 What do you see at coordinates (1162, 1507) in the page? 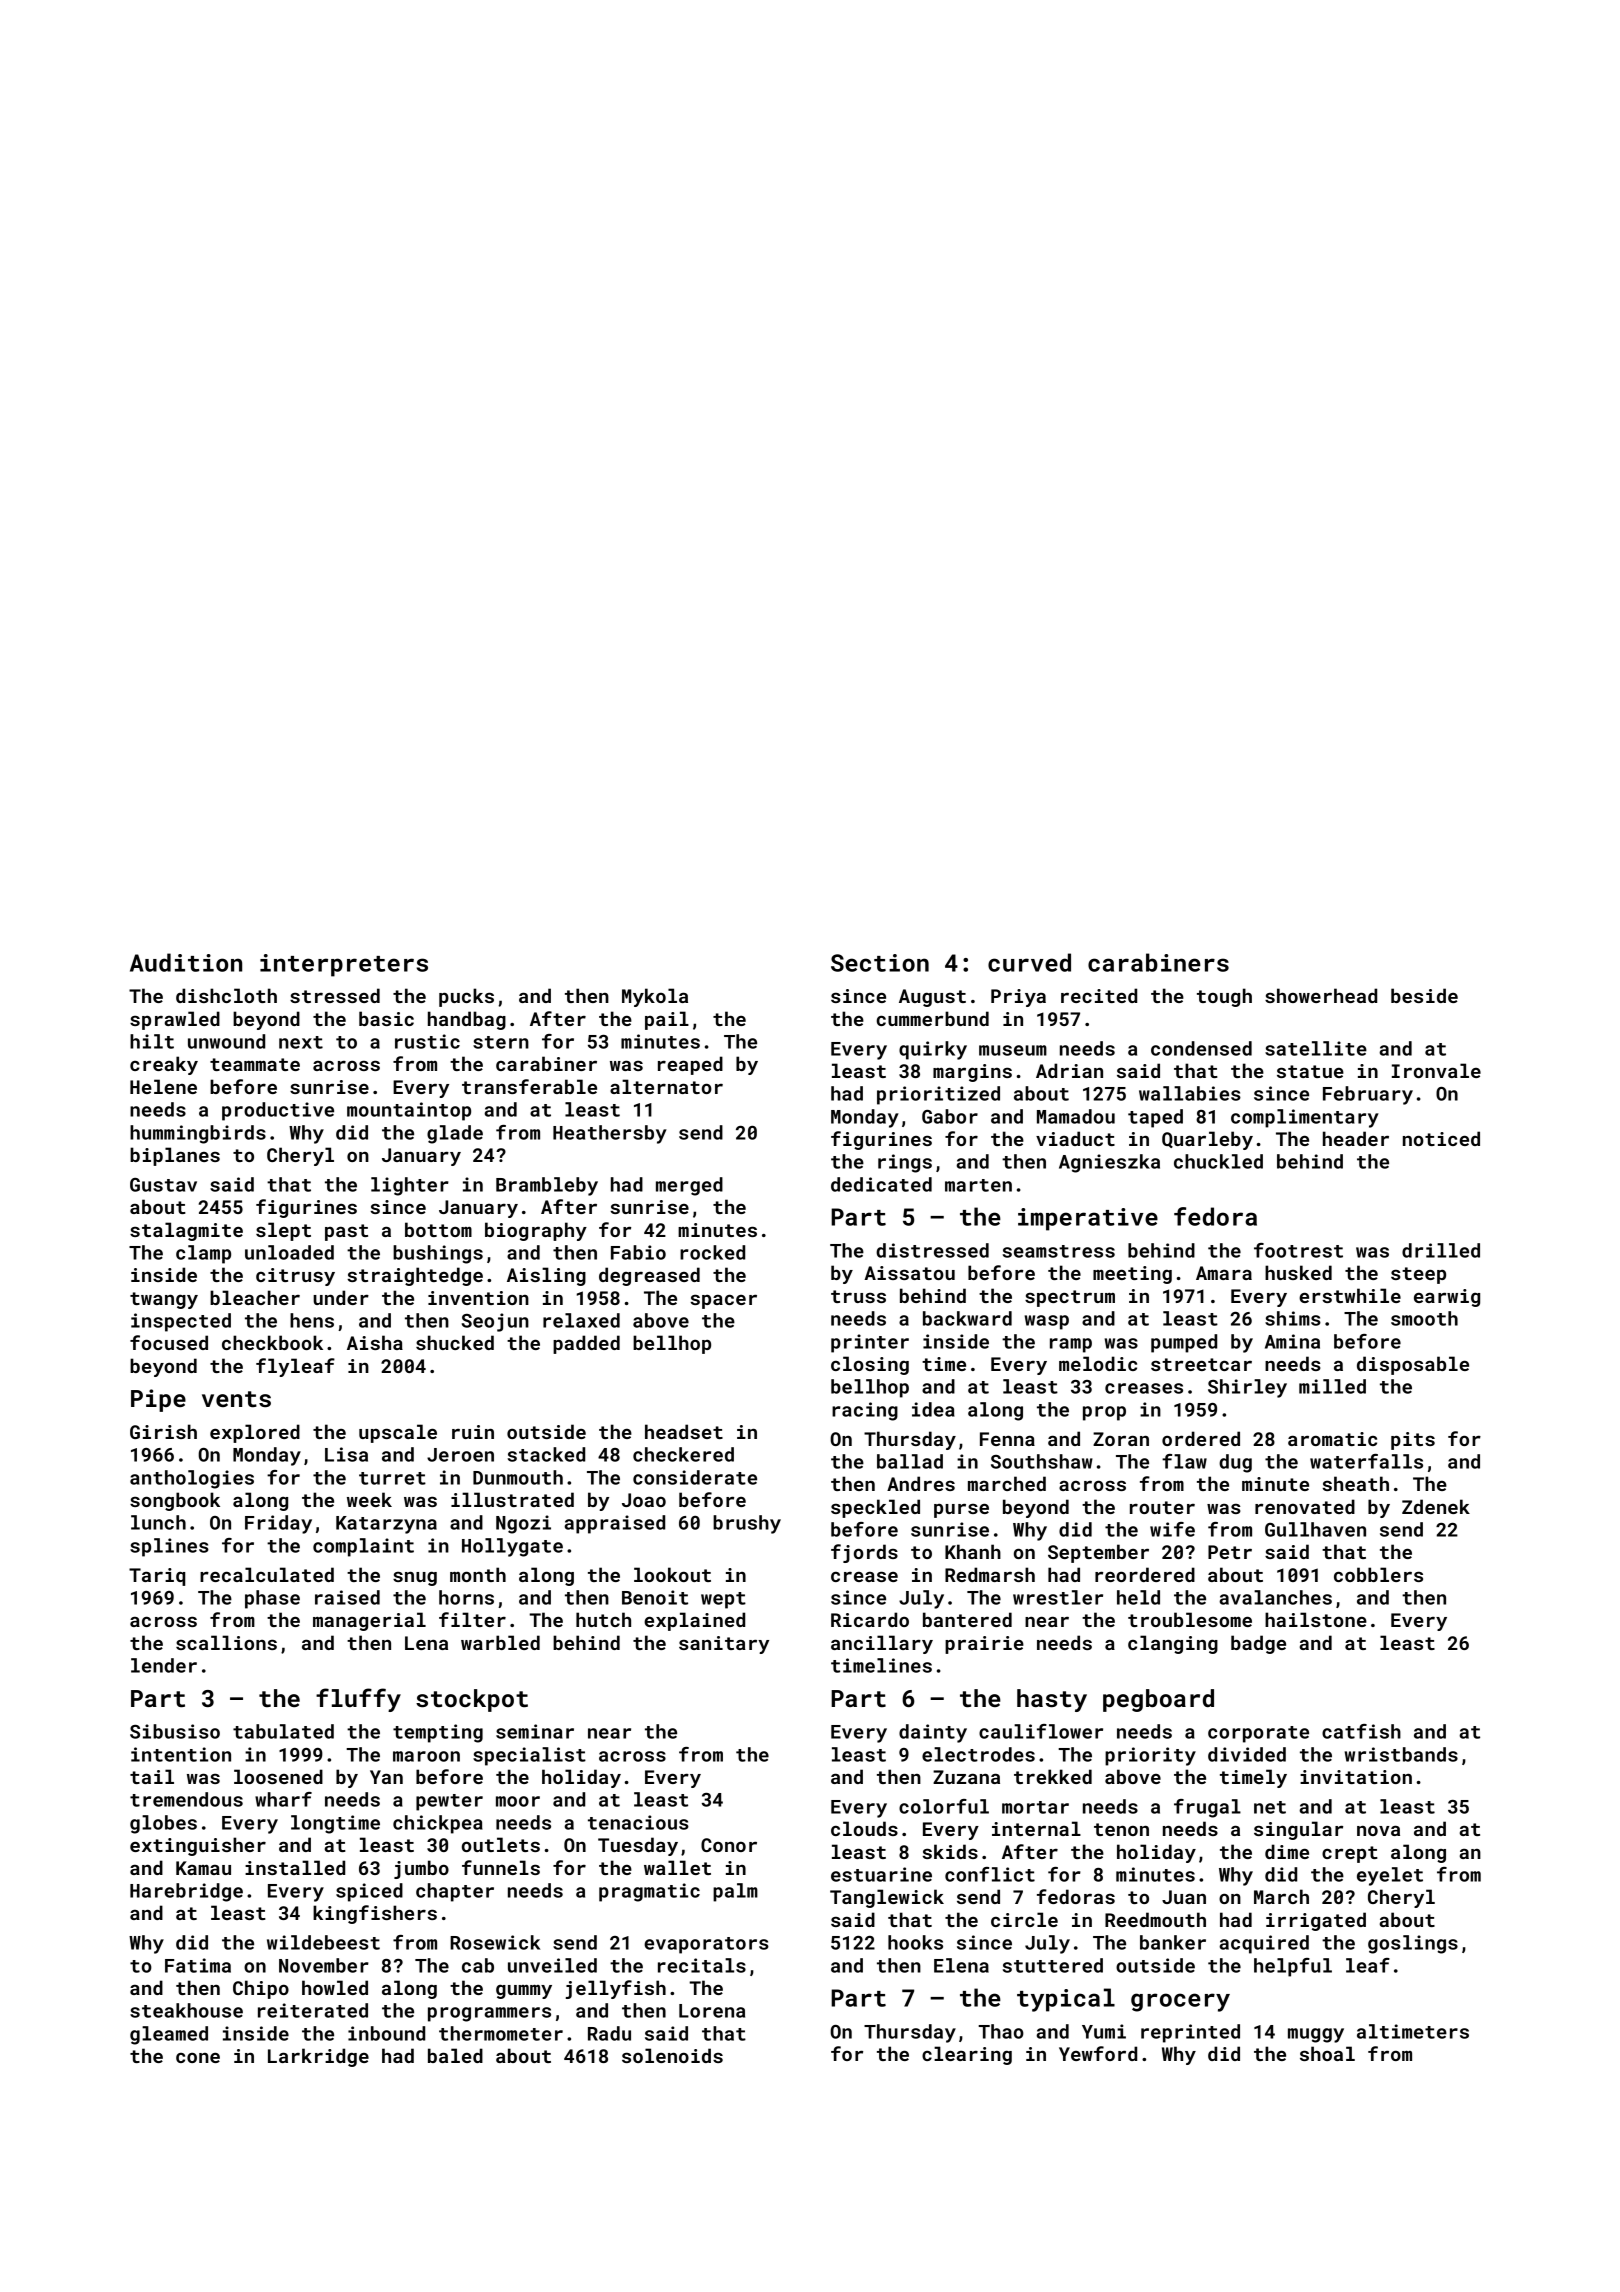
I see `router` at bounding box center [1162, 1507].
